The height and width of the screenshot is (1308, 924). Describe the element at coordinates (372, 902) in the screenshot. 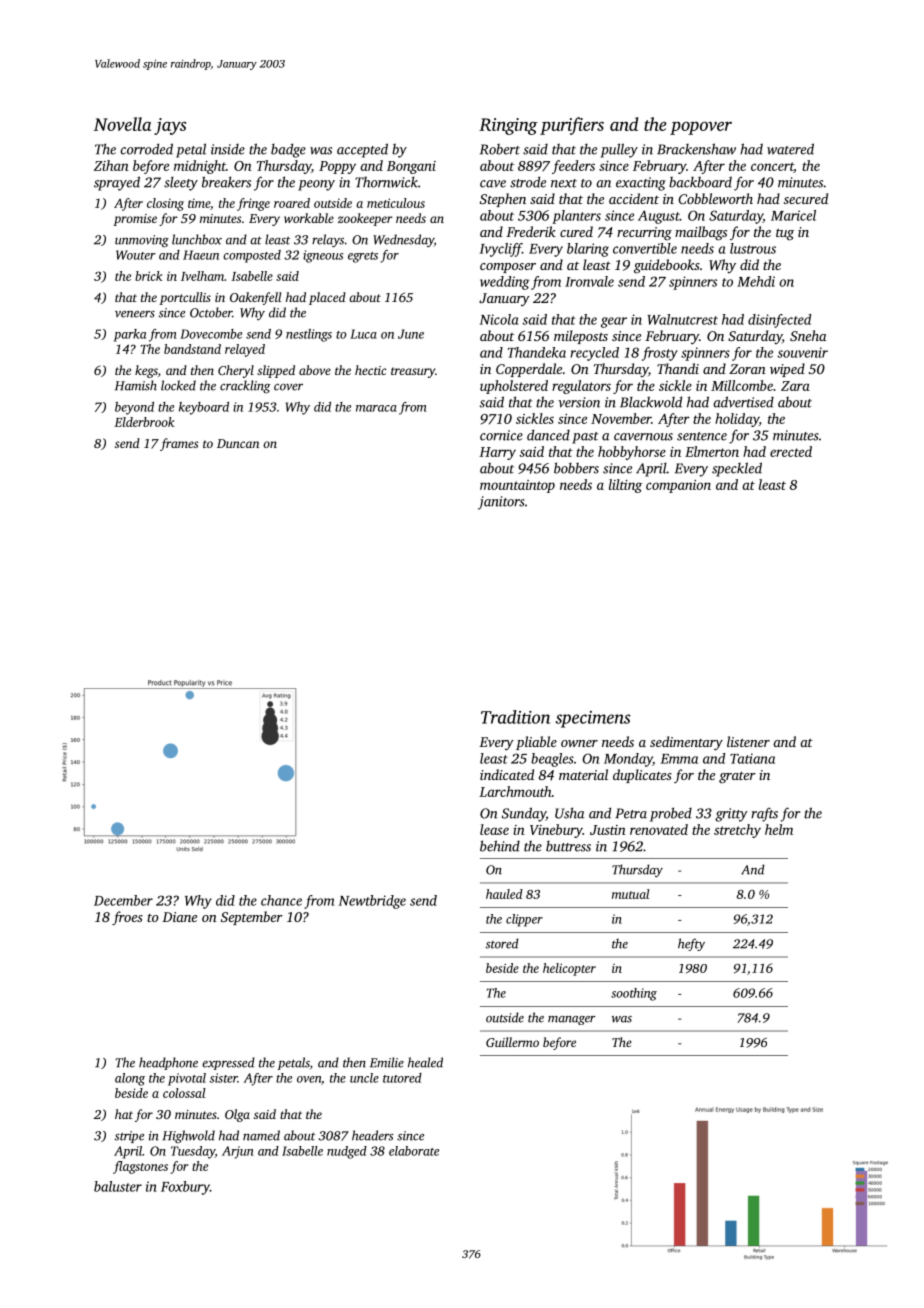

I see `Newtbridge` at that location.
